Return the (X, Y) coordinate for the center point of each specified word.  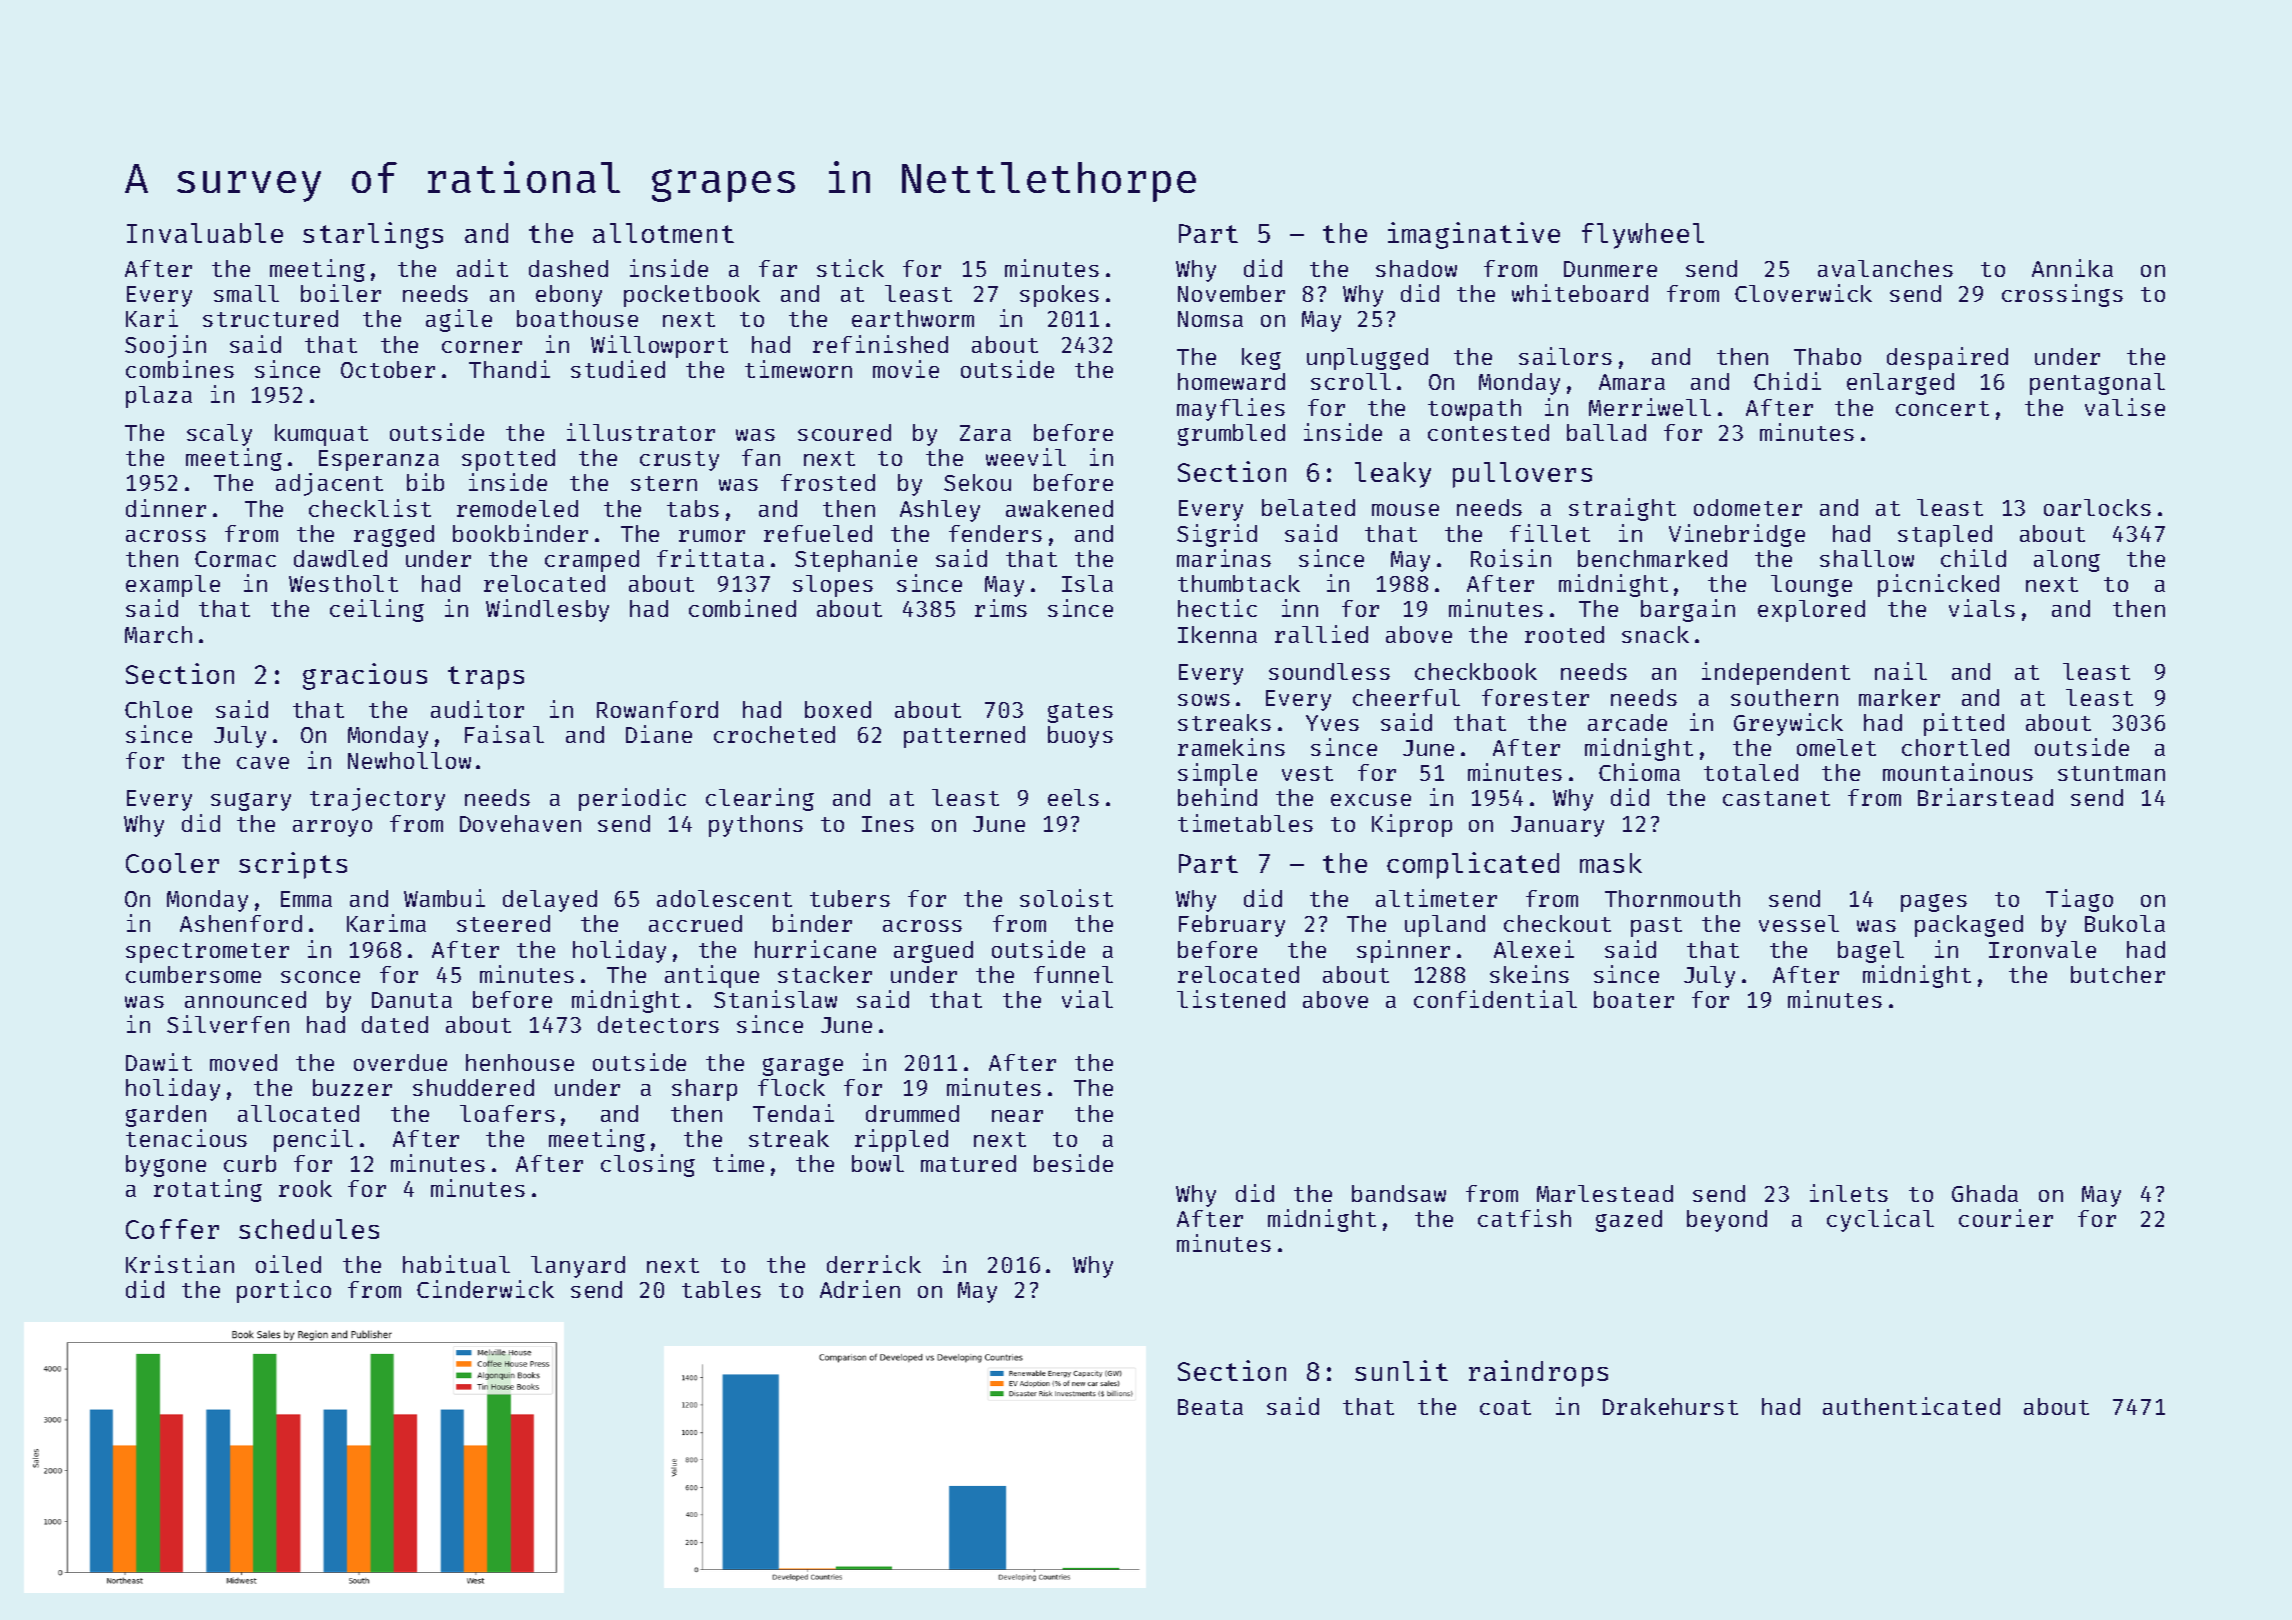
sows (1204, 700)
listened (1231, 999)
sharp (704, 1090)
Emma (306, 899)
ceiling (377, 610)
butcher (2118, 974)
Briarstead (1985, 797)
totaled (1751, 772)
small (246, 293)
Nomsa (1210, 319)
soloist (1066, 898)
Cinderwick (485, 1289)
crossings (2062, 295)
